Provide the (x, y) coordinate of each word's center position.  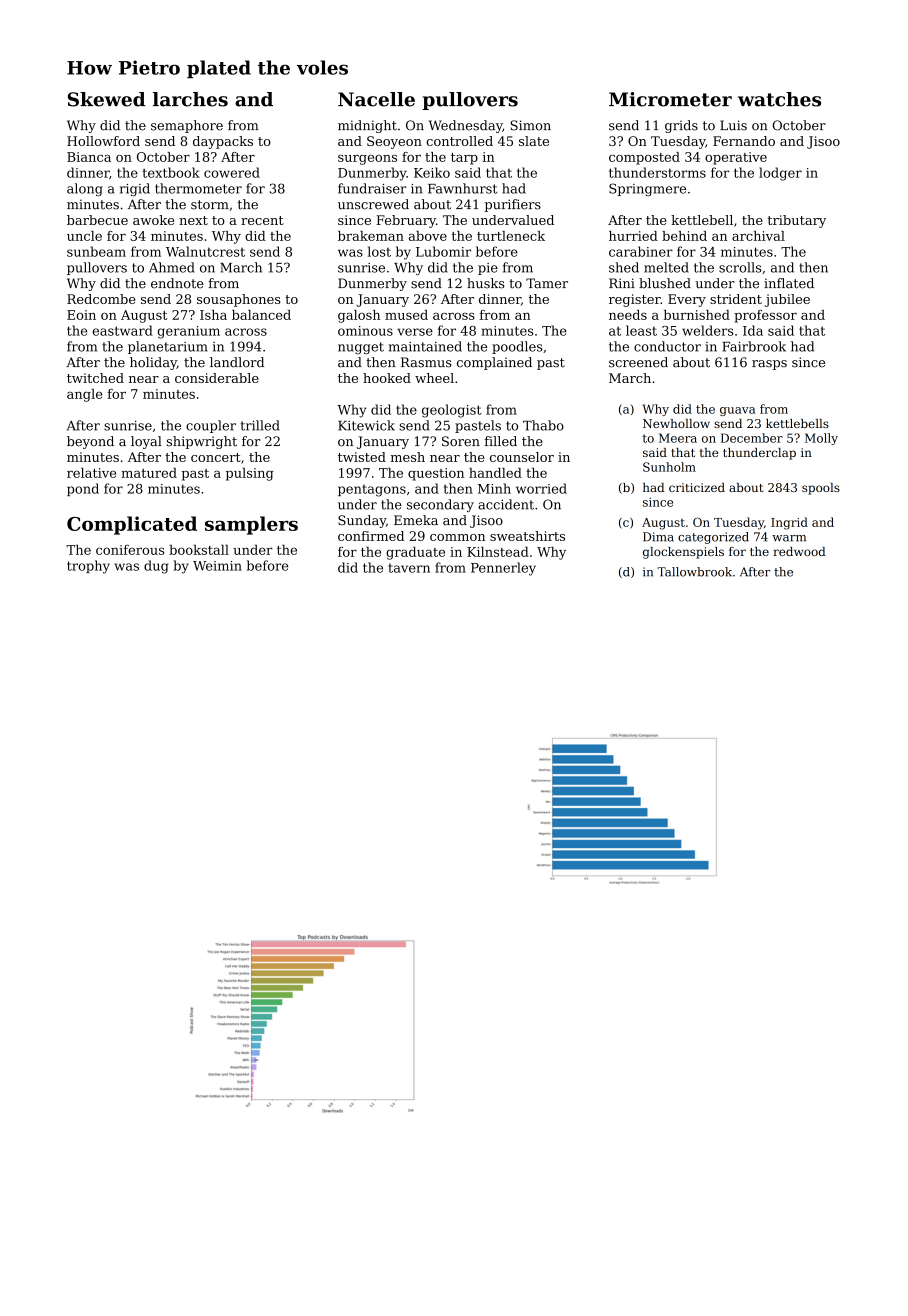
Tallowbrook (694, 572)
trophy (88, 567)
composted (644, 158)
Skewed (107, 99)
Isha (213, 315)
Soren (461, 441)
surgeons (367, 160)
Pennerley (503, 569)
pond (83, 489)
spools (821, 489)
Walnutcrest (205, 251)
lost (379, 251)
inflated (789, 283)
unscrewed (373, 204)
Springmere (647, 189)
